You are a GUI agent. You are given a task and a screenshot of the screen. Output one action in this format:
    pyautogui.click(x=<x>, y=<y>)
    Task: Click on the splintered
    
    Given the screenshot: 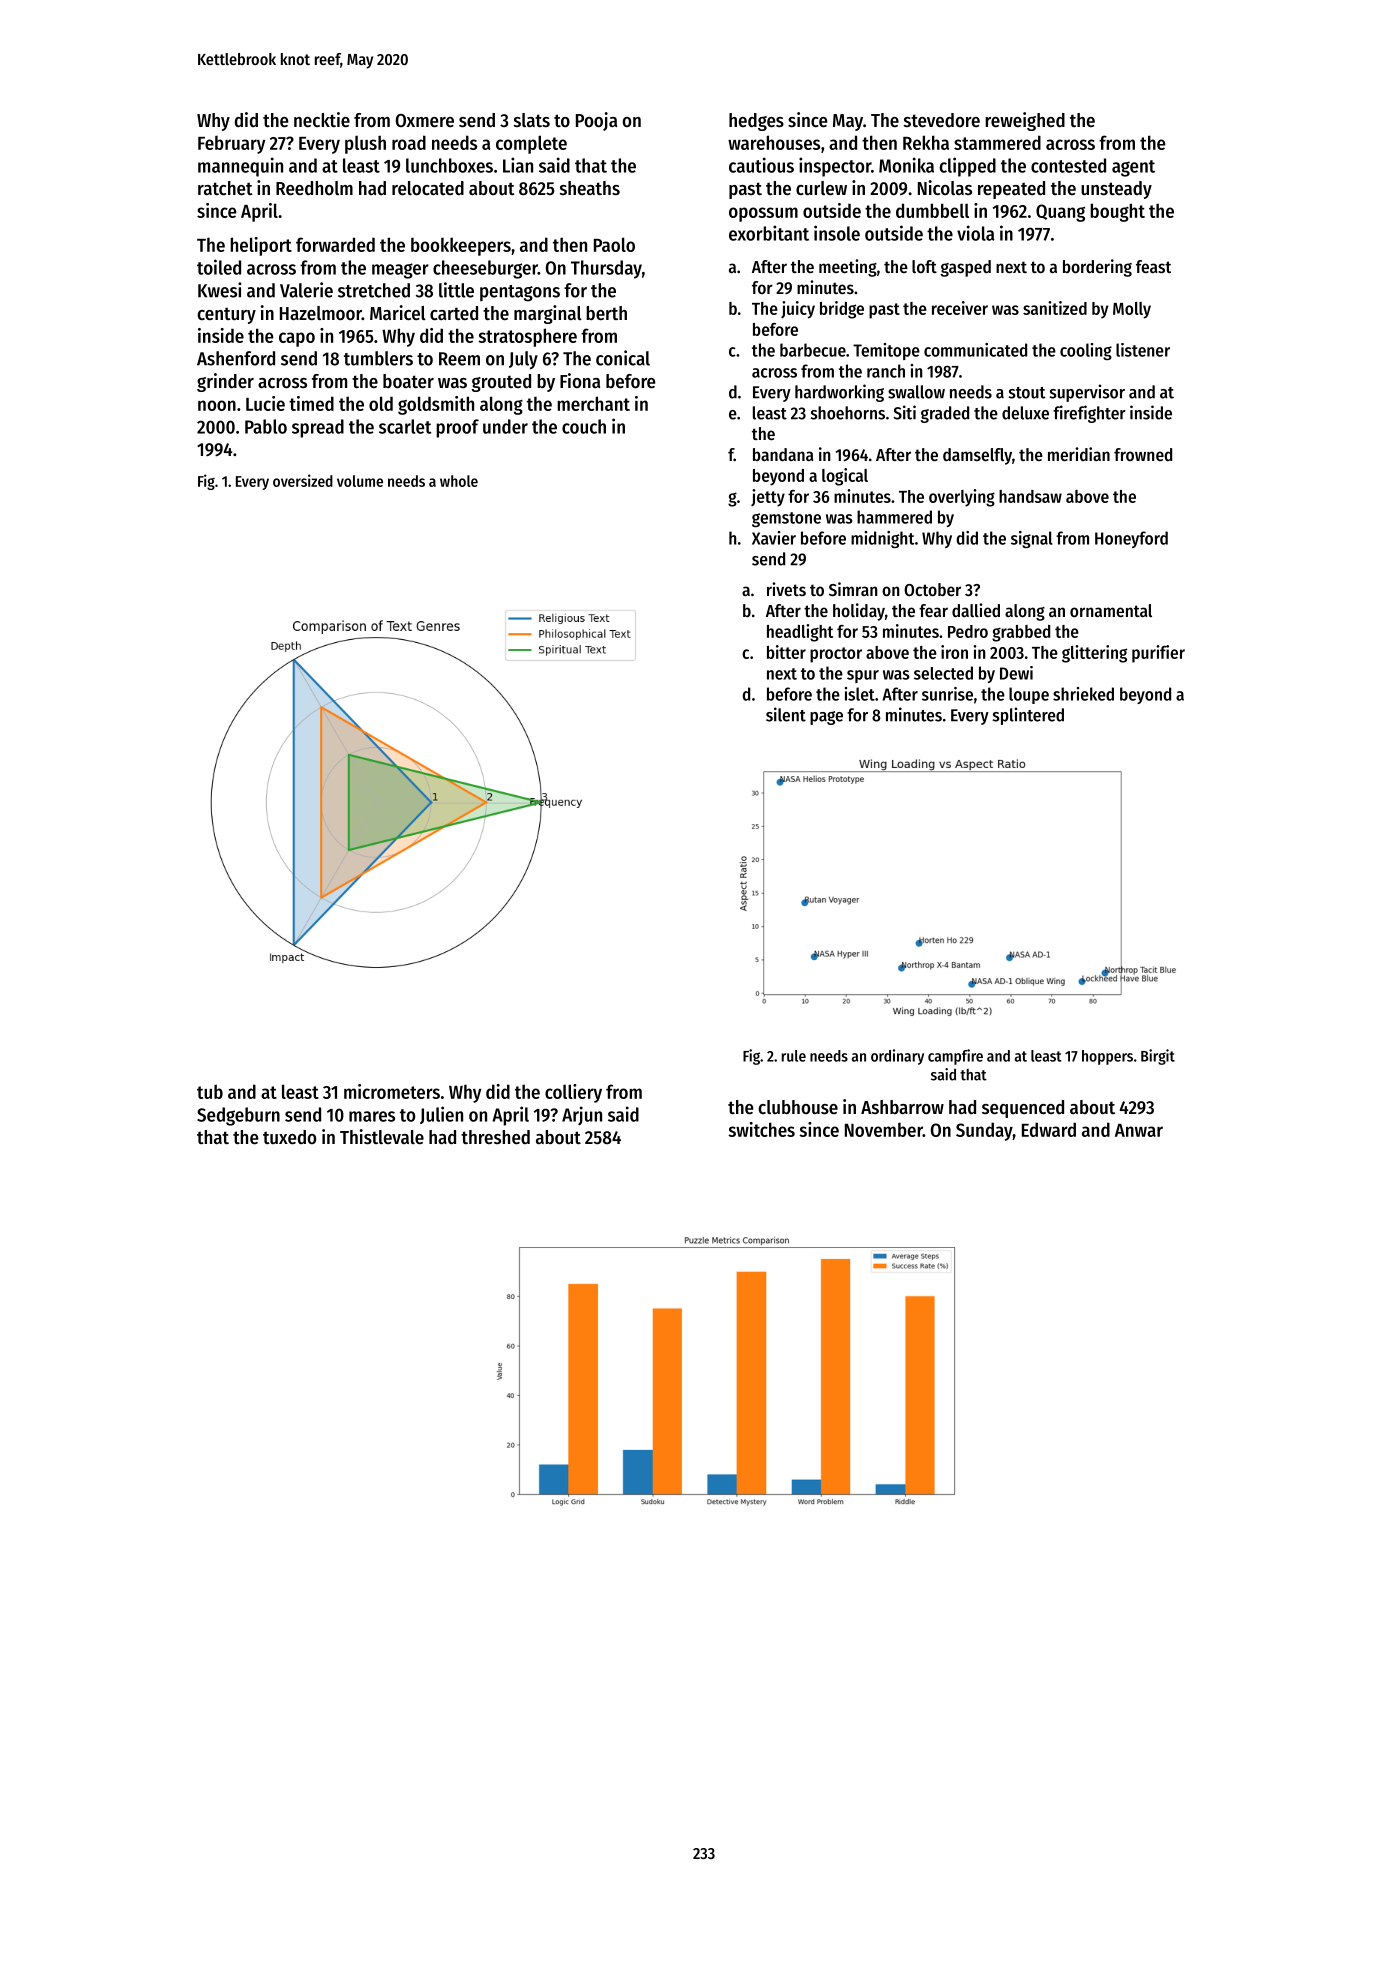 What is the action you would take?
    pyautogui.click(x=1028, y=716)
